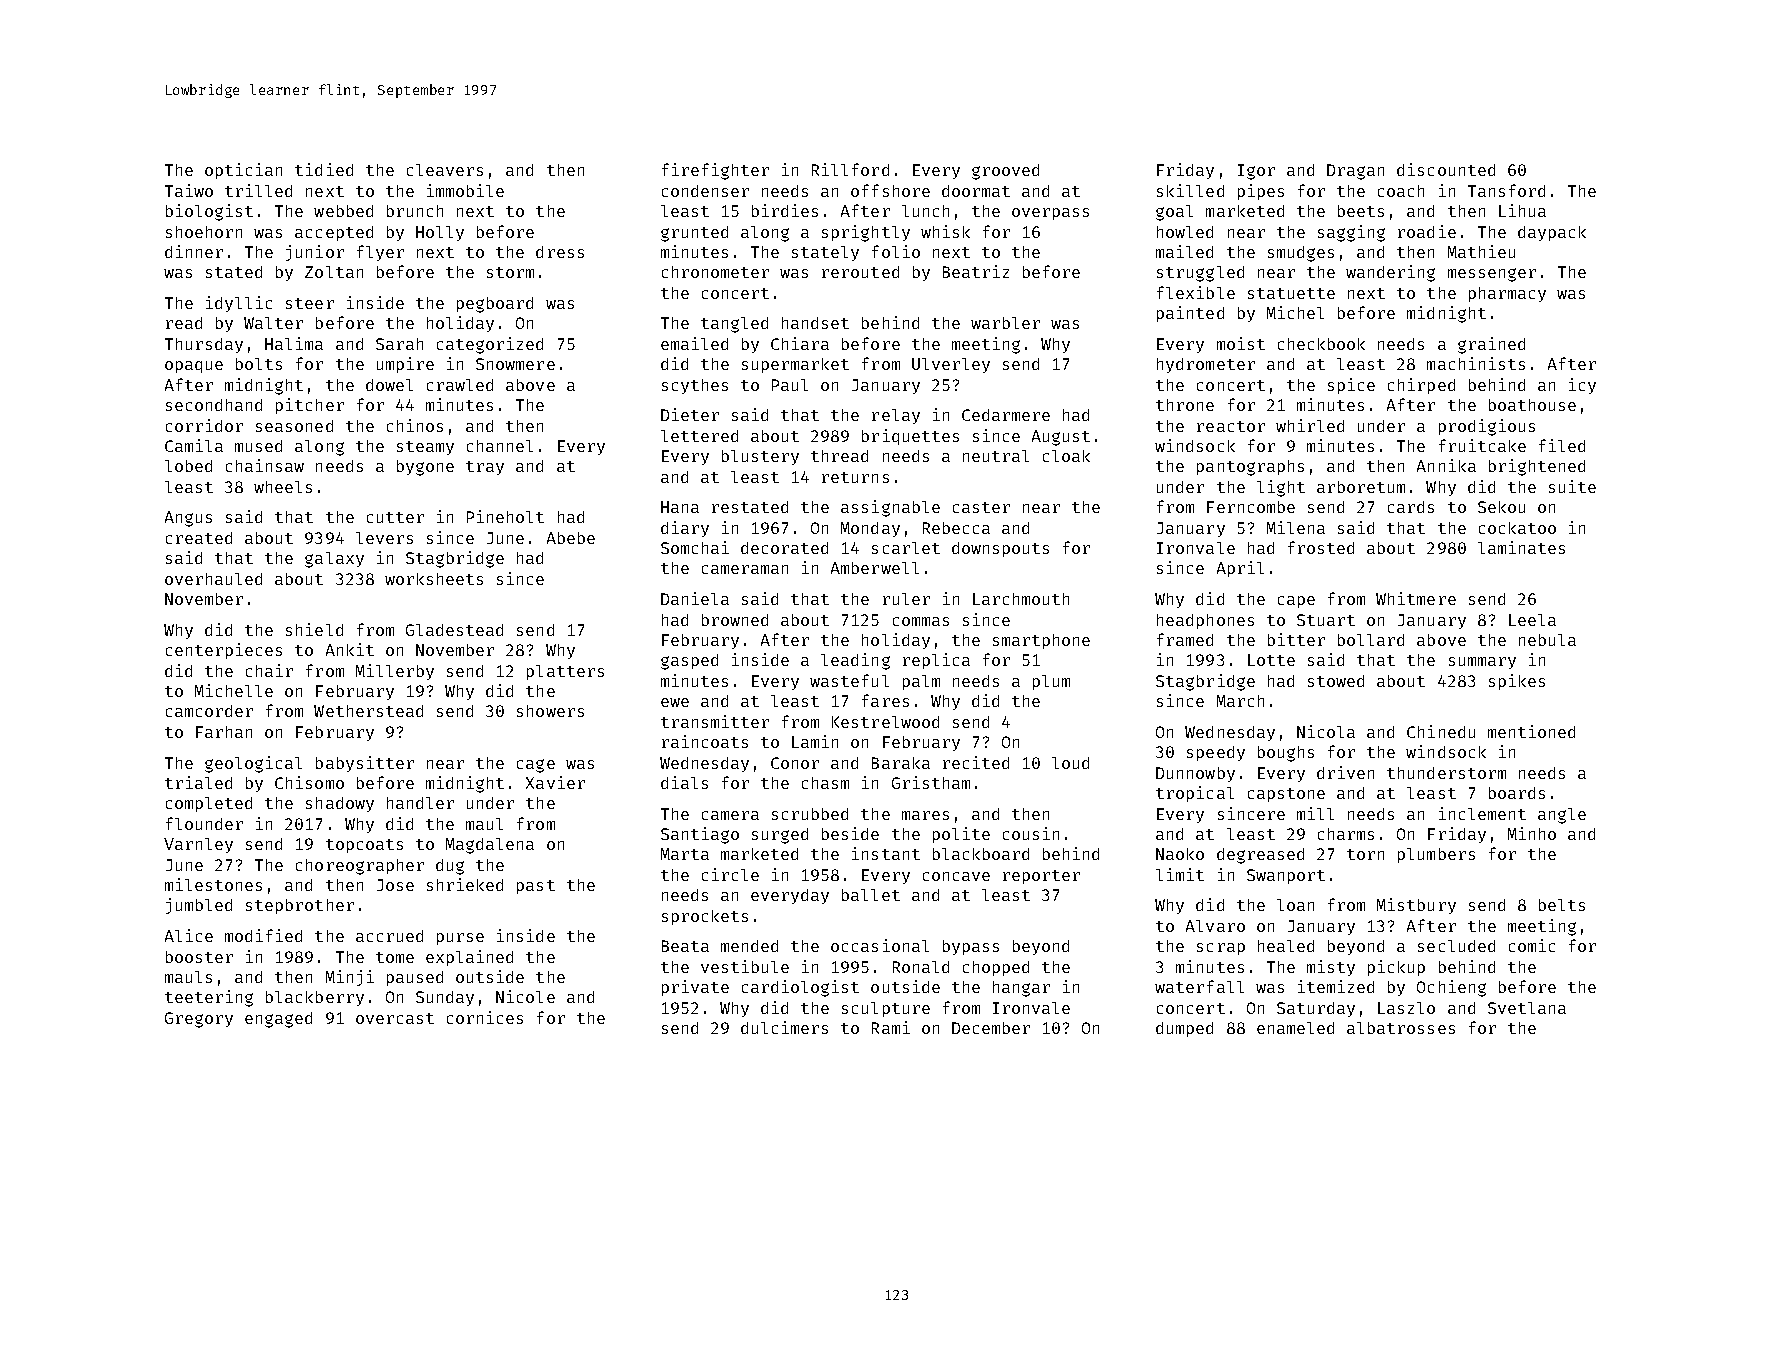 This screenshot has width=1768, height=1366. I want to click on Minho, so click(1532, 833).
